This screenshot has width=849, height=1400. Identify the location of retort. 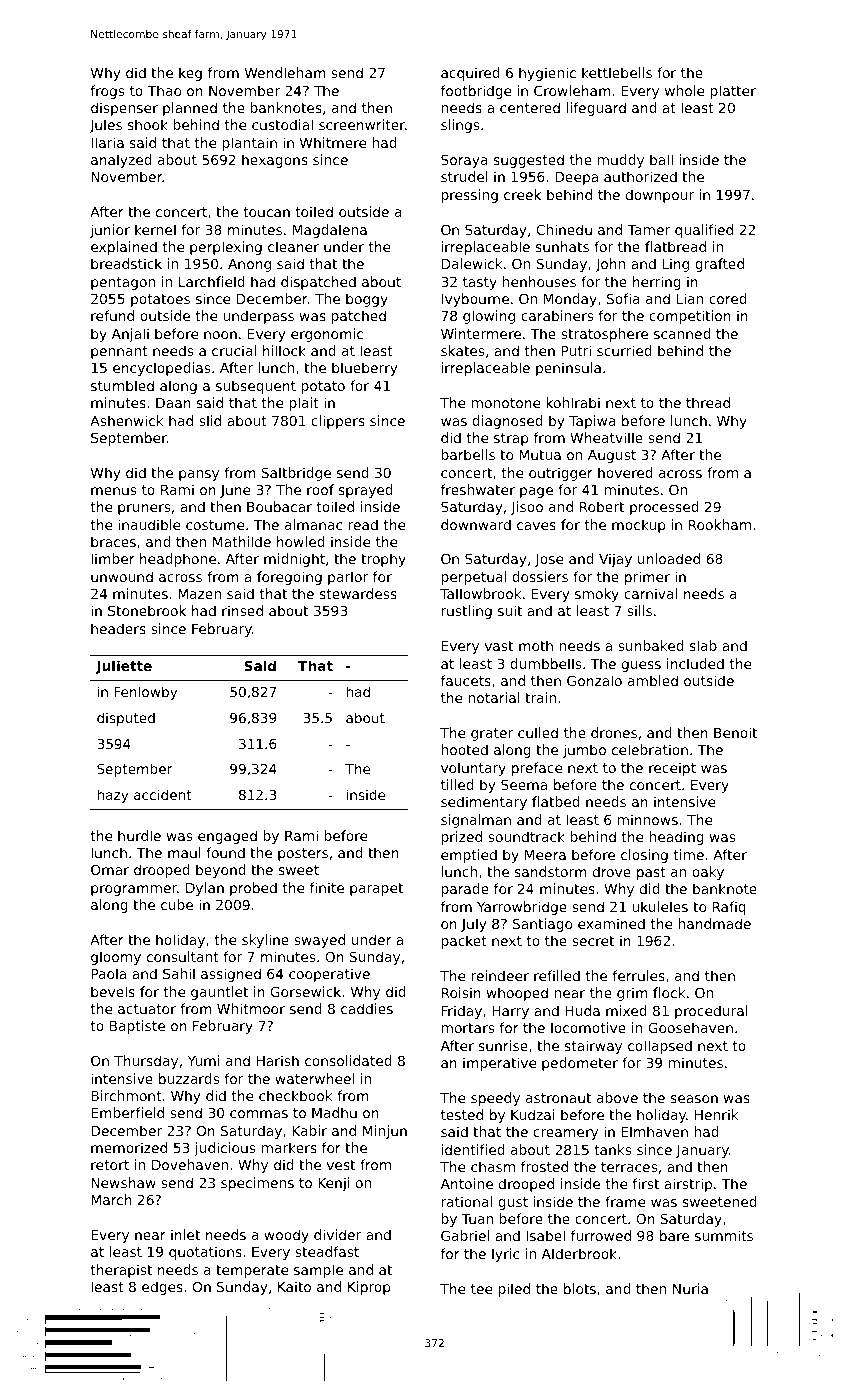
(110, 1165).
